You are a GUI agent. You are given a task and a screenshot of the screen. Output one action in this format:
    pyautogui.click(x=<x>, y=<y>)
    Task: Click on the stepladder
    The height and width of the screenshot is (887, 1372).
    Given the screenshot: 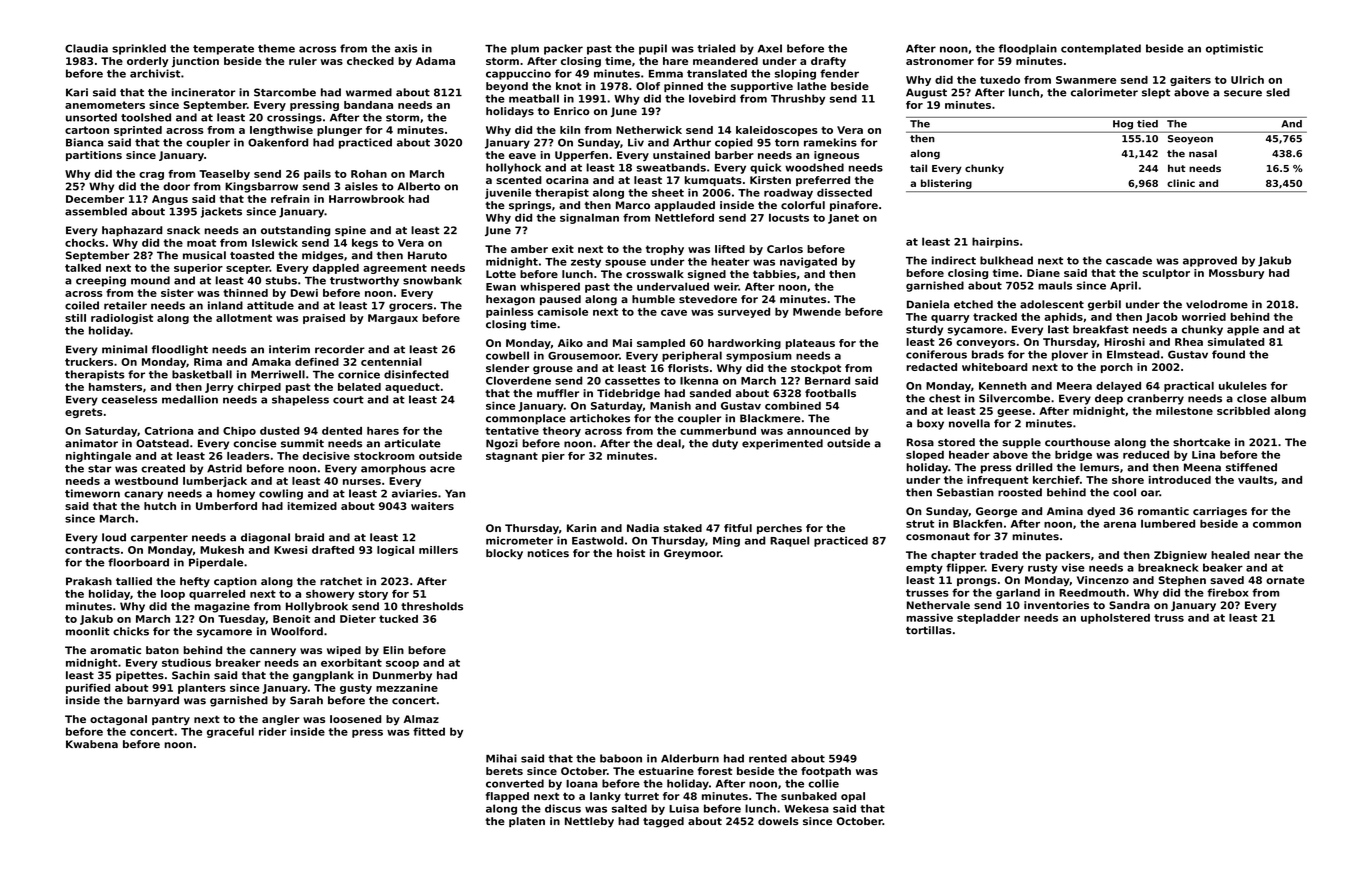 What is the action you would take?
    pyautogui.click(x=988, y=618)
